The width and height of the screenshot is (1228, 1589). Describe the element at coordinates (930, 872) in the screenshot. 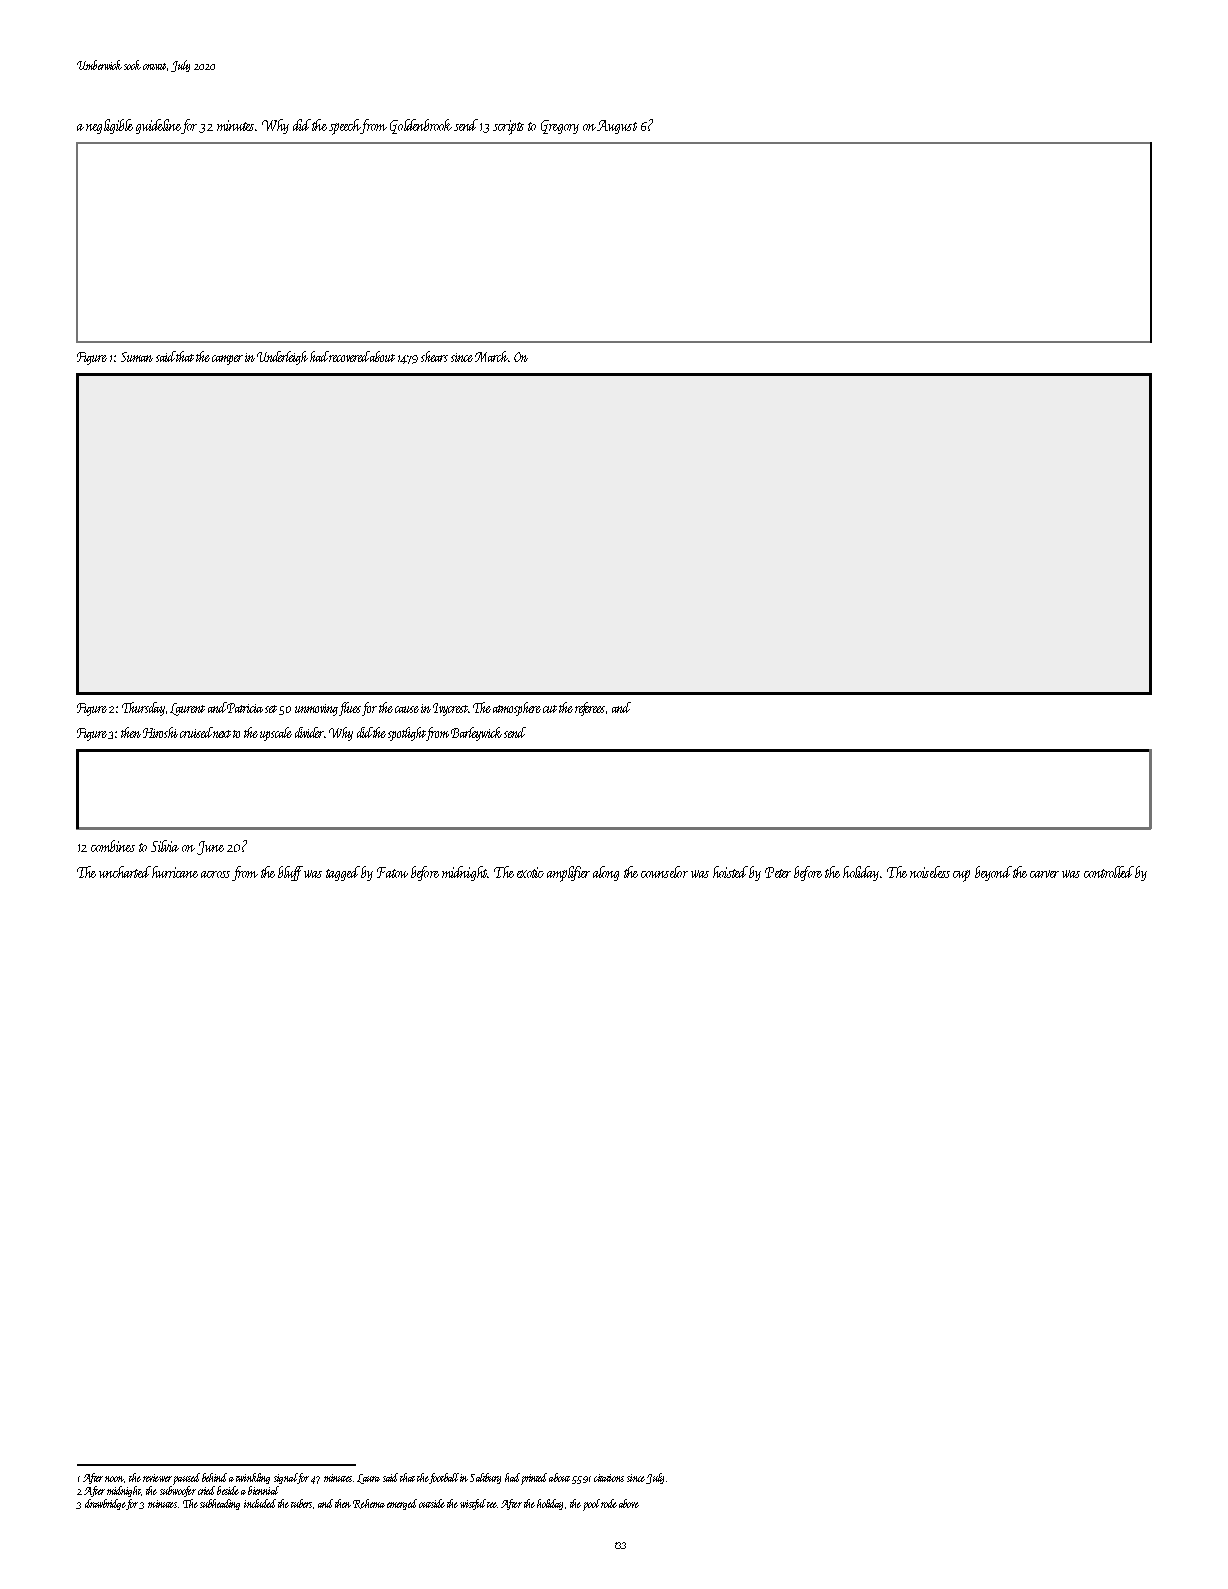

I see `noiseless` at that location.
